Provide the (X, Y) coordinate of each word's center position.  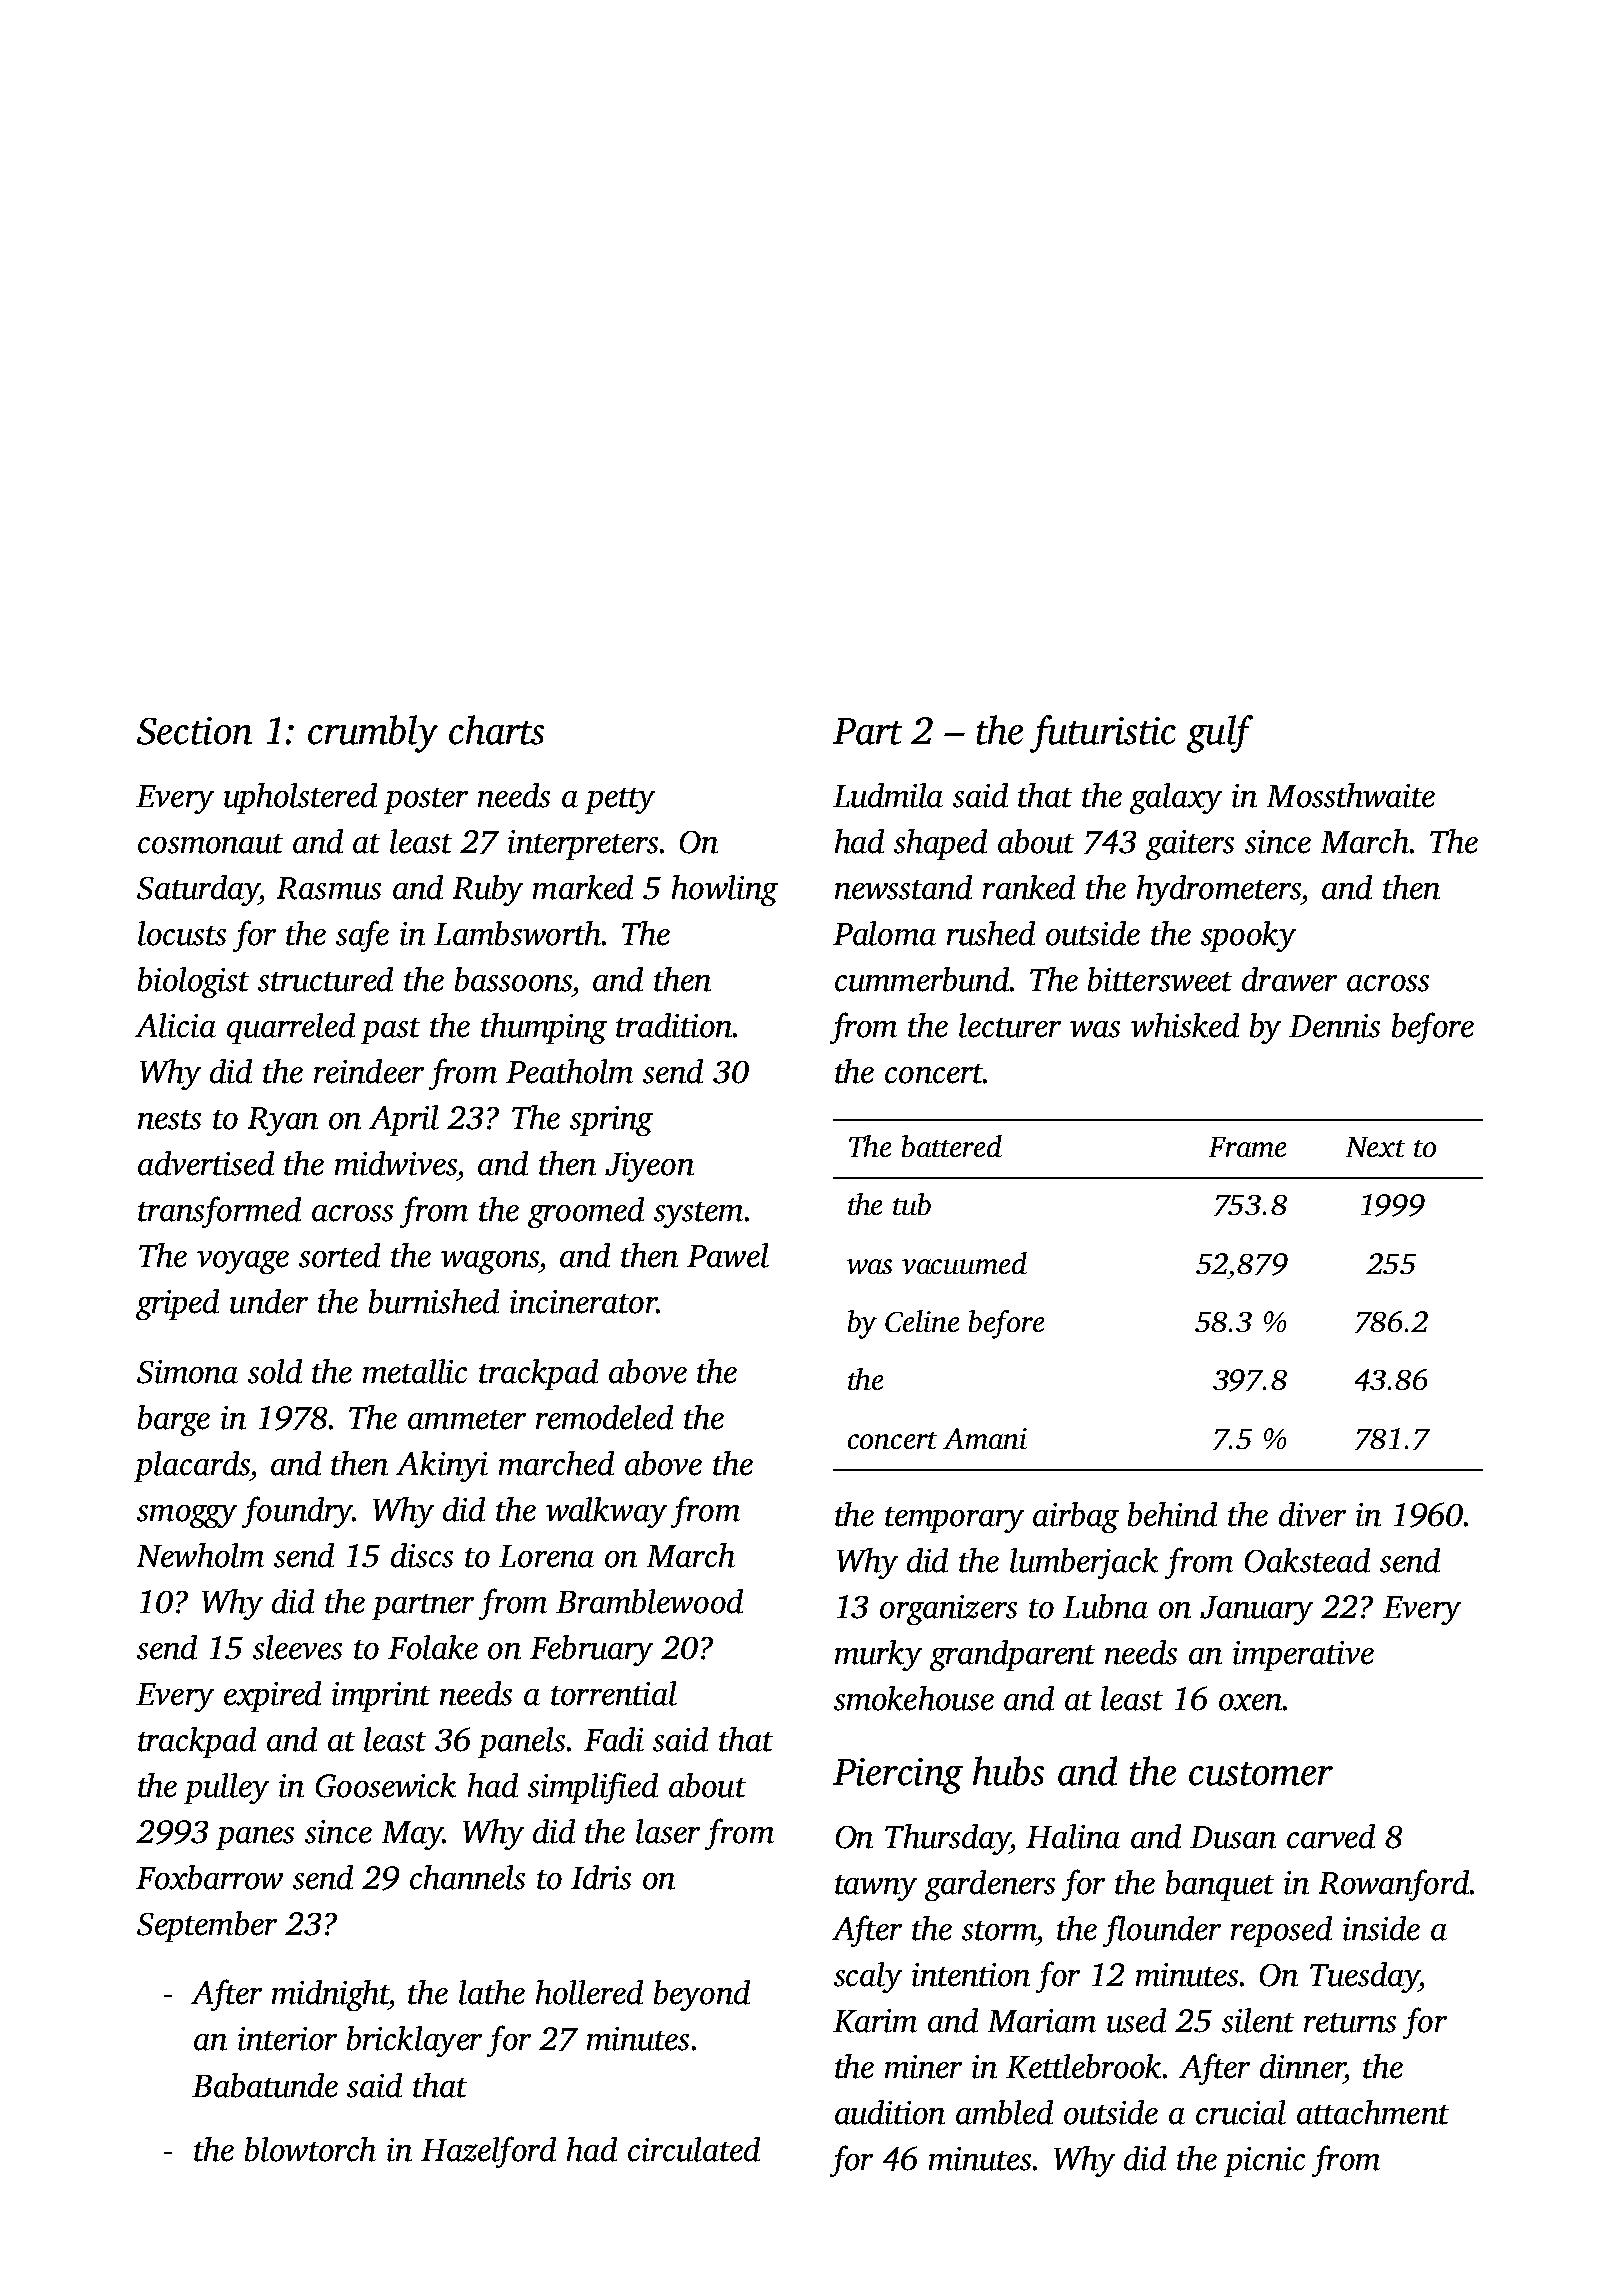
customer (1261, 1774)
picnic (1264, 2162)
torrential (614, 1693)
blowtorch (310, 2149)
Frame (1247, 1147)
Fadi (614, 1739)
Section (194, 731)
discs (422, 1555)
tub (912, 1204)
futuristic (1103, 734)
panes (255, 1838)
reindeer (369, 1071)
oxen (1250, 1702)
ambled (1004, 2112)
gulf (1220, 734)
